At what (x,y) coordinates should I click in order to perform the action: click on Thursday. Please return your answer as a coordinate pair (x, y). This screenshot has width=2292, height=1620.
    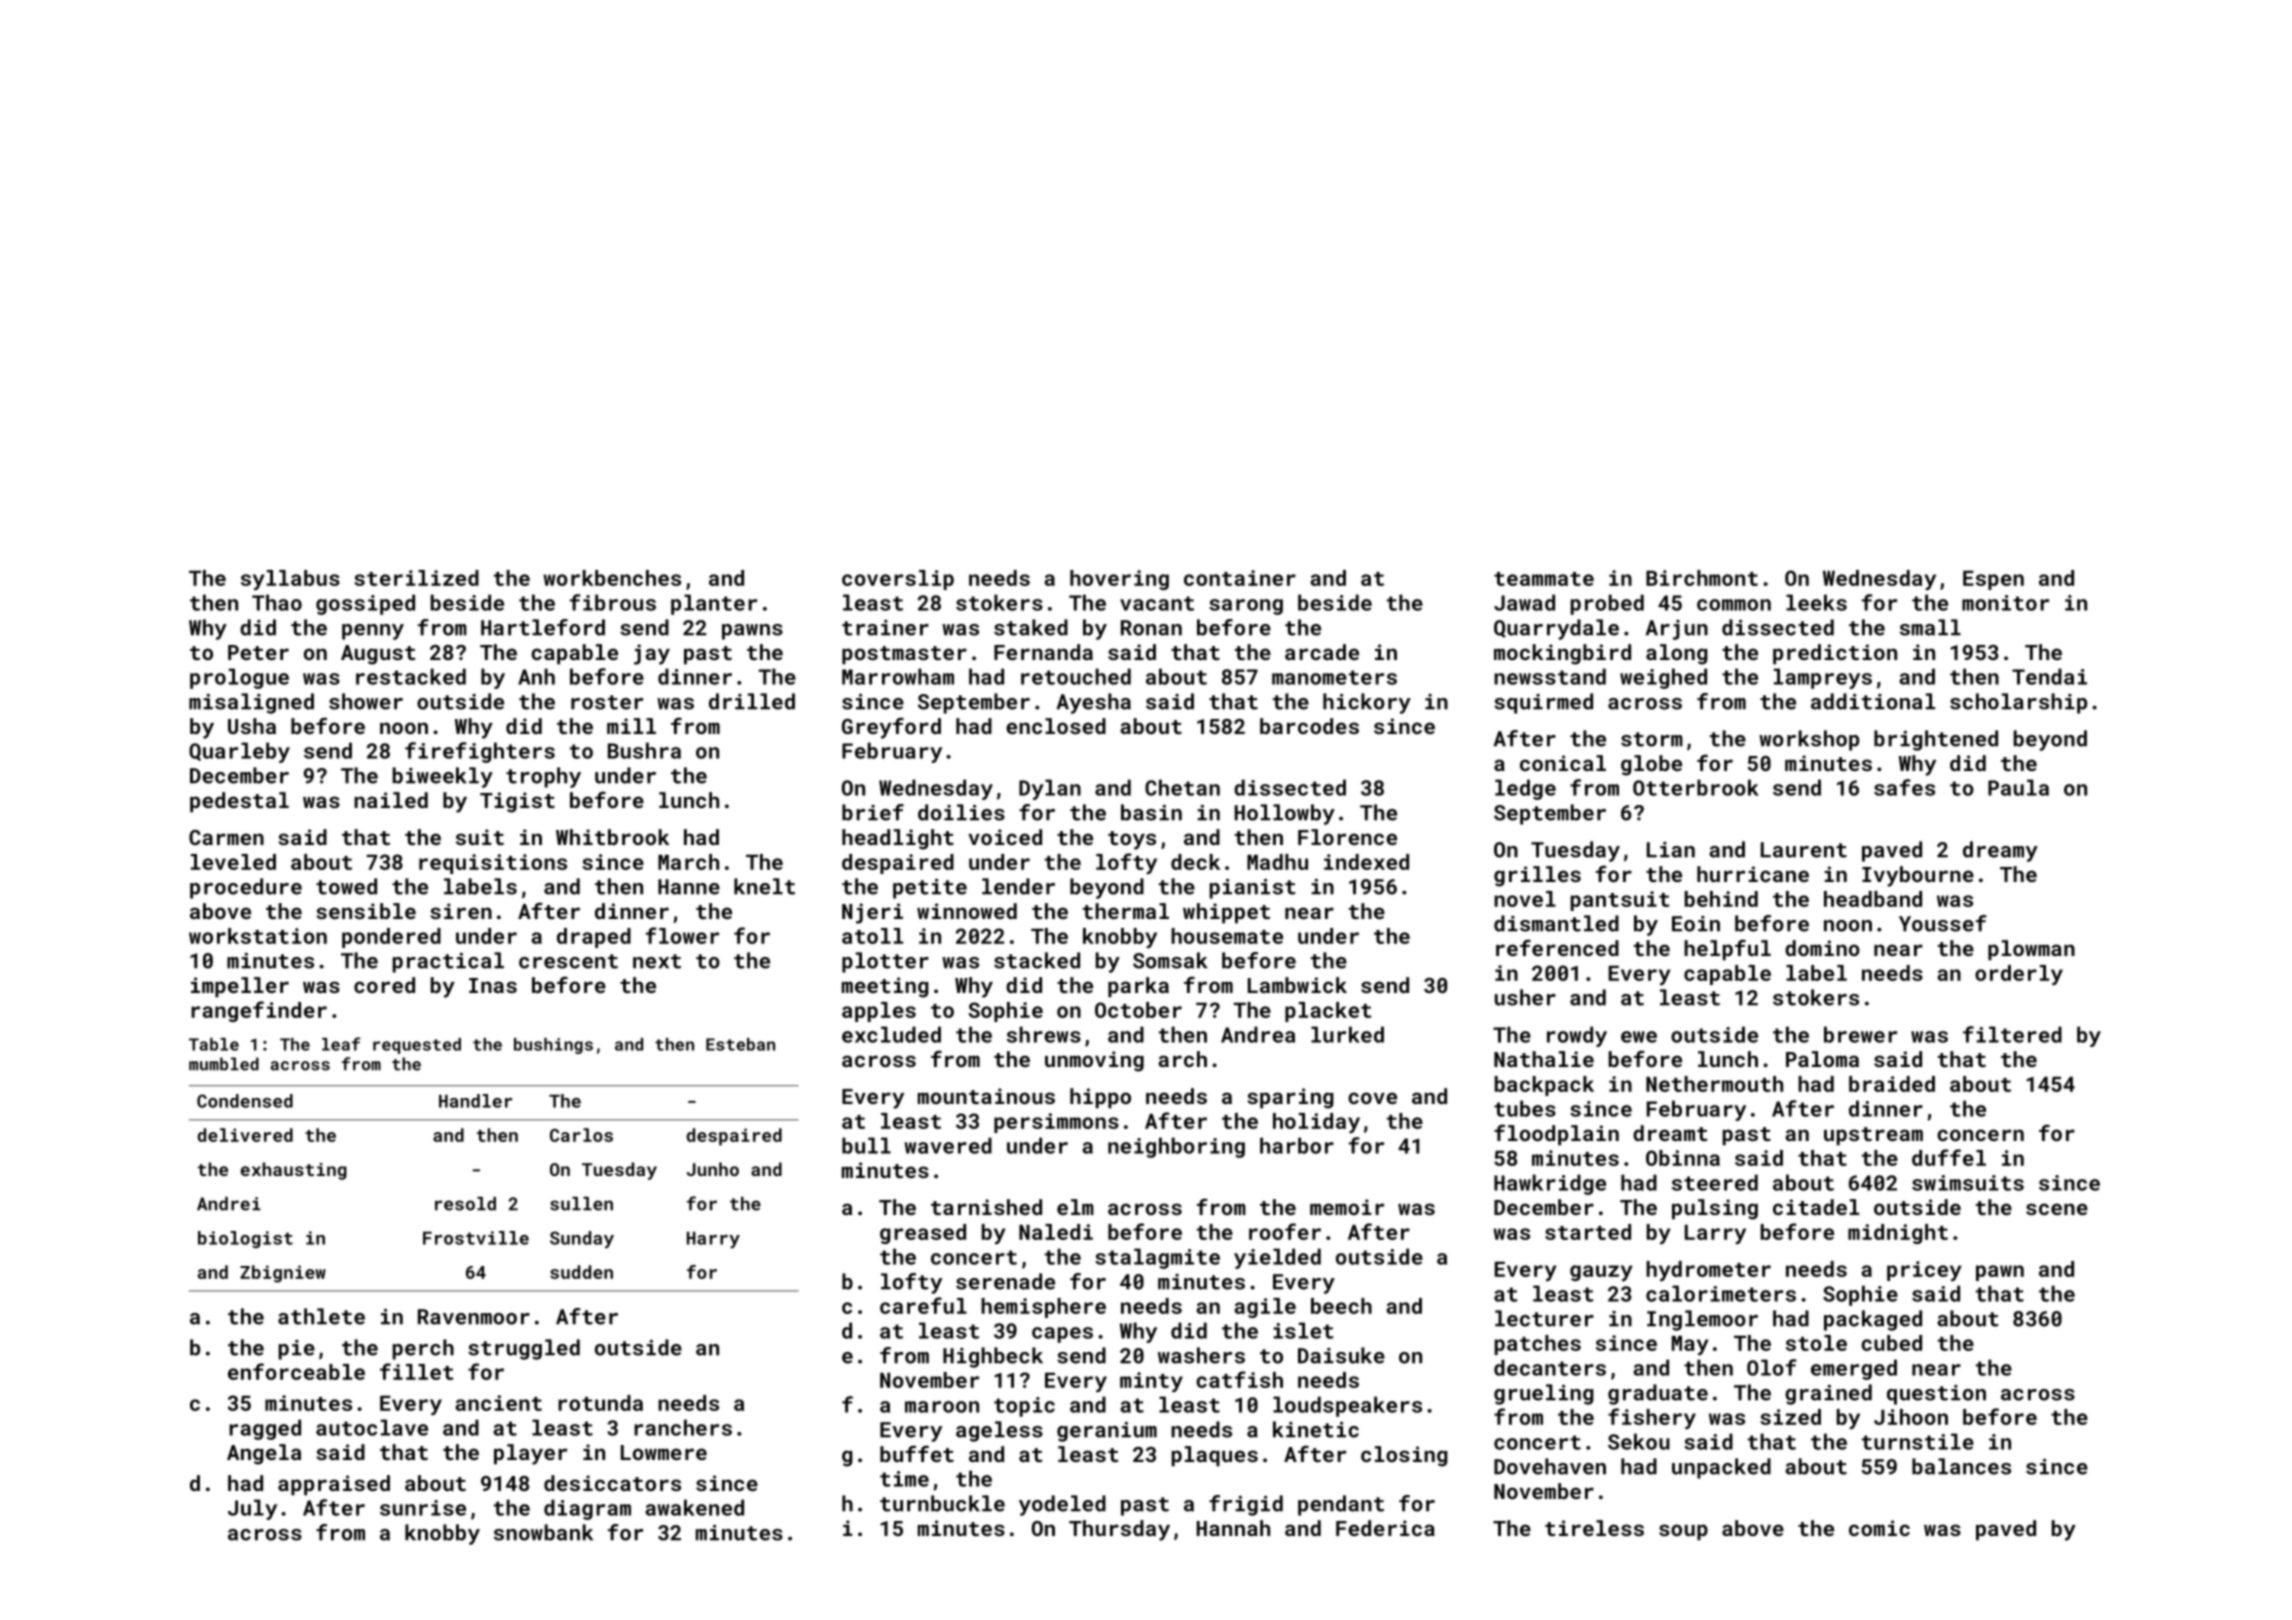
    Looking at the image, I should click on (1119, 1530).
